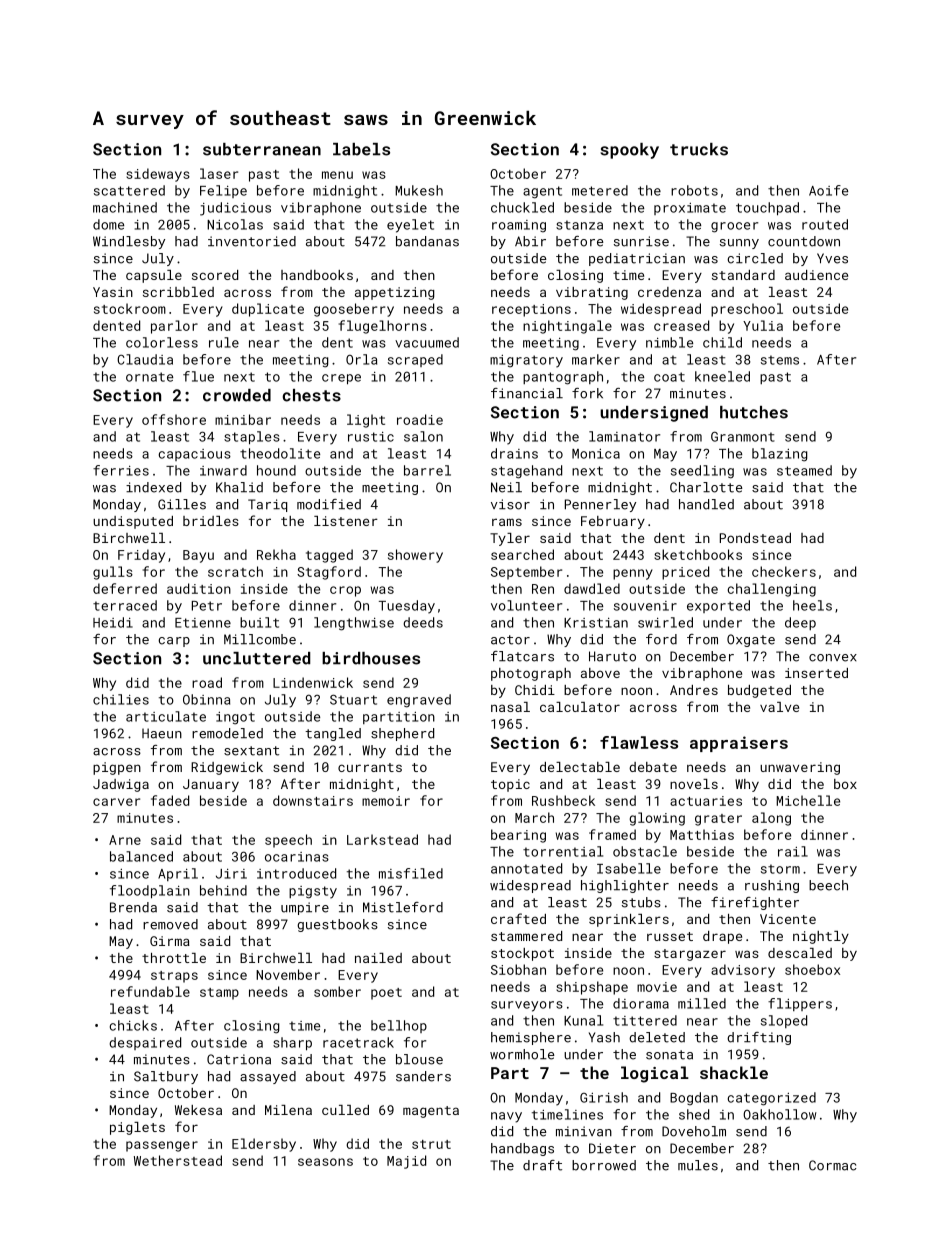 This image has width=952, height=1233. What do you see at coordinates (235, 209) in the image?
I see `judicious` at bounding box center [235, 209].
